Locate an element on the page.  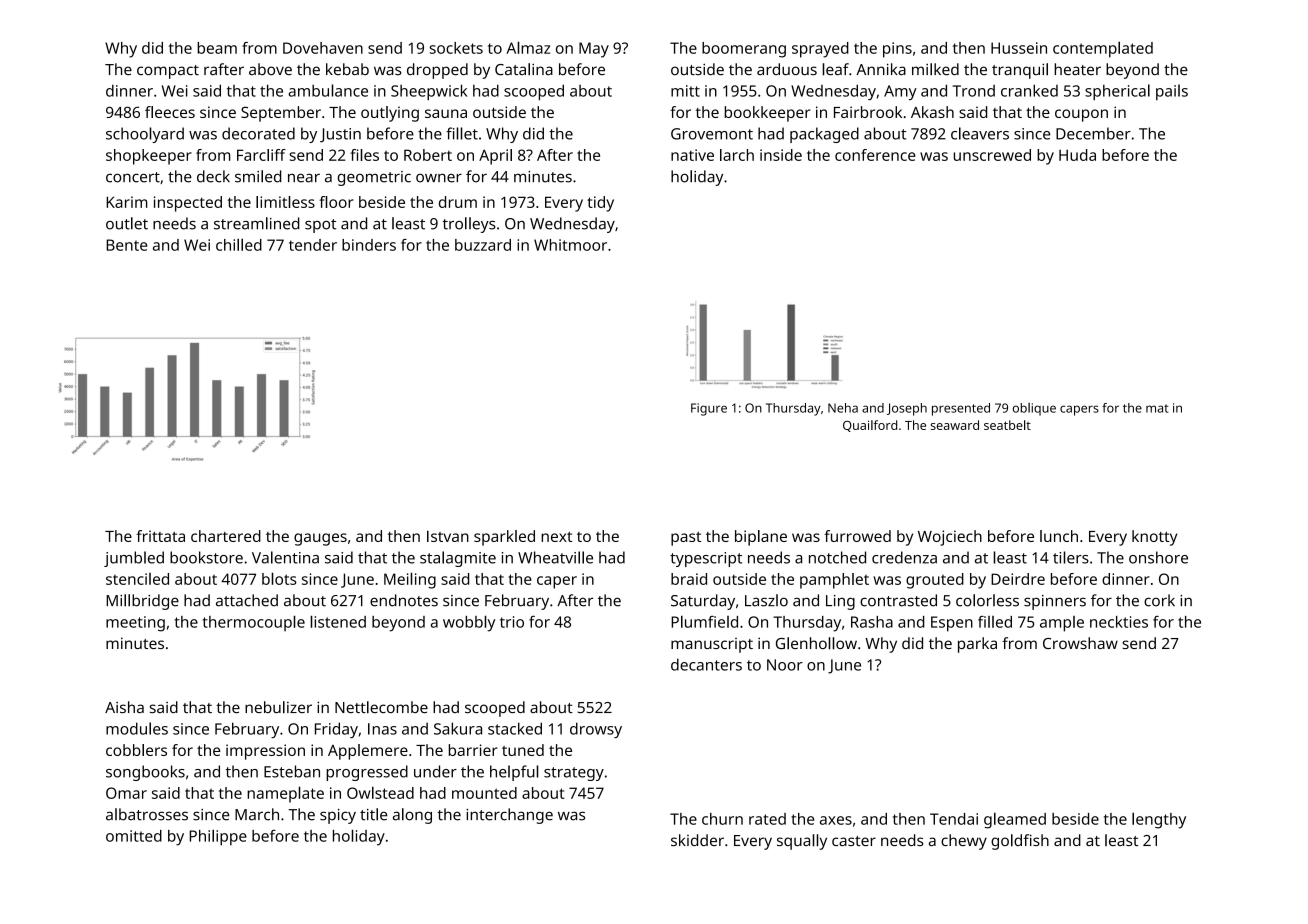
goldfish is located at coordinates (1020, 842).
